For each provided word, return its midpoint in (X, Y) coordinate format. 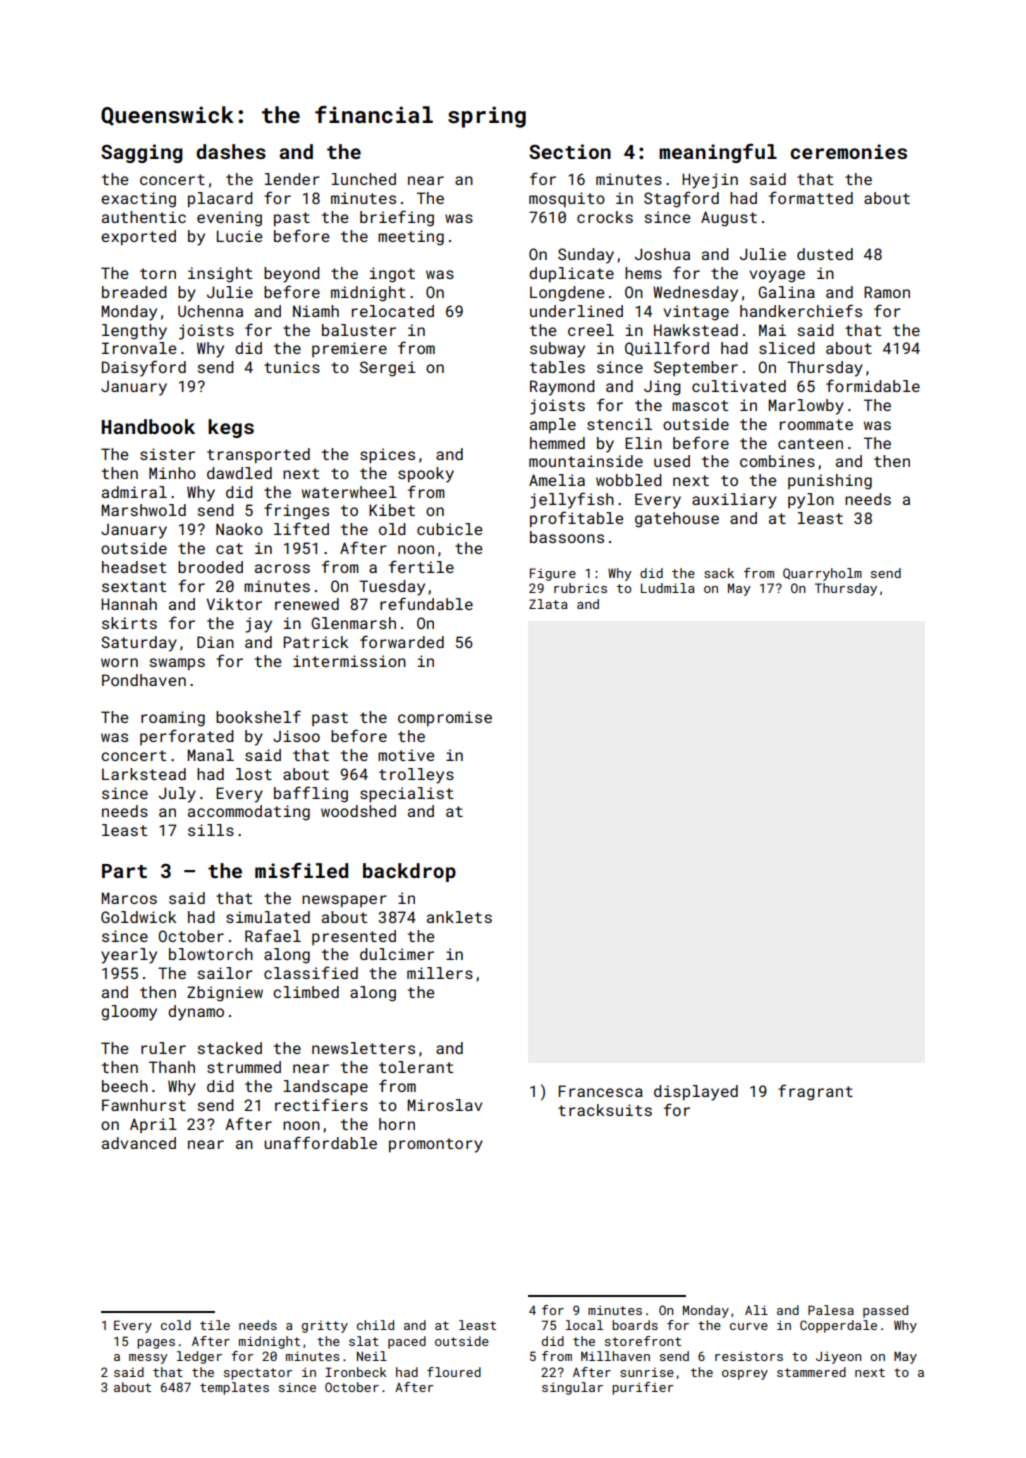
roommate (816, 424)
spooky (426, 475)
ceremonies (848, 151)
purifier (642, 1388)
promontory (436, 1145)
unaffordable (320, 1142)
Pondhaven (144, 680)
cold (176, 1325)
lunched (364, 179)
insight (220, 275)
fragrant (815, 1092)
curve (749, 1326)
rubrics (580, 588)
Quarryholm (822, 574)
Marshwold (143, 510)
